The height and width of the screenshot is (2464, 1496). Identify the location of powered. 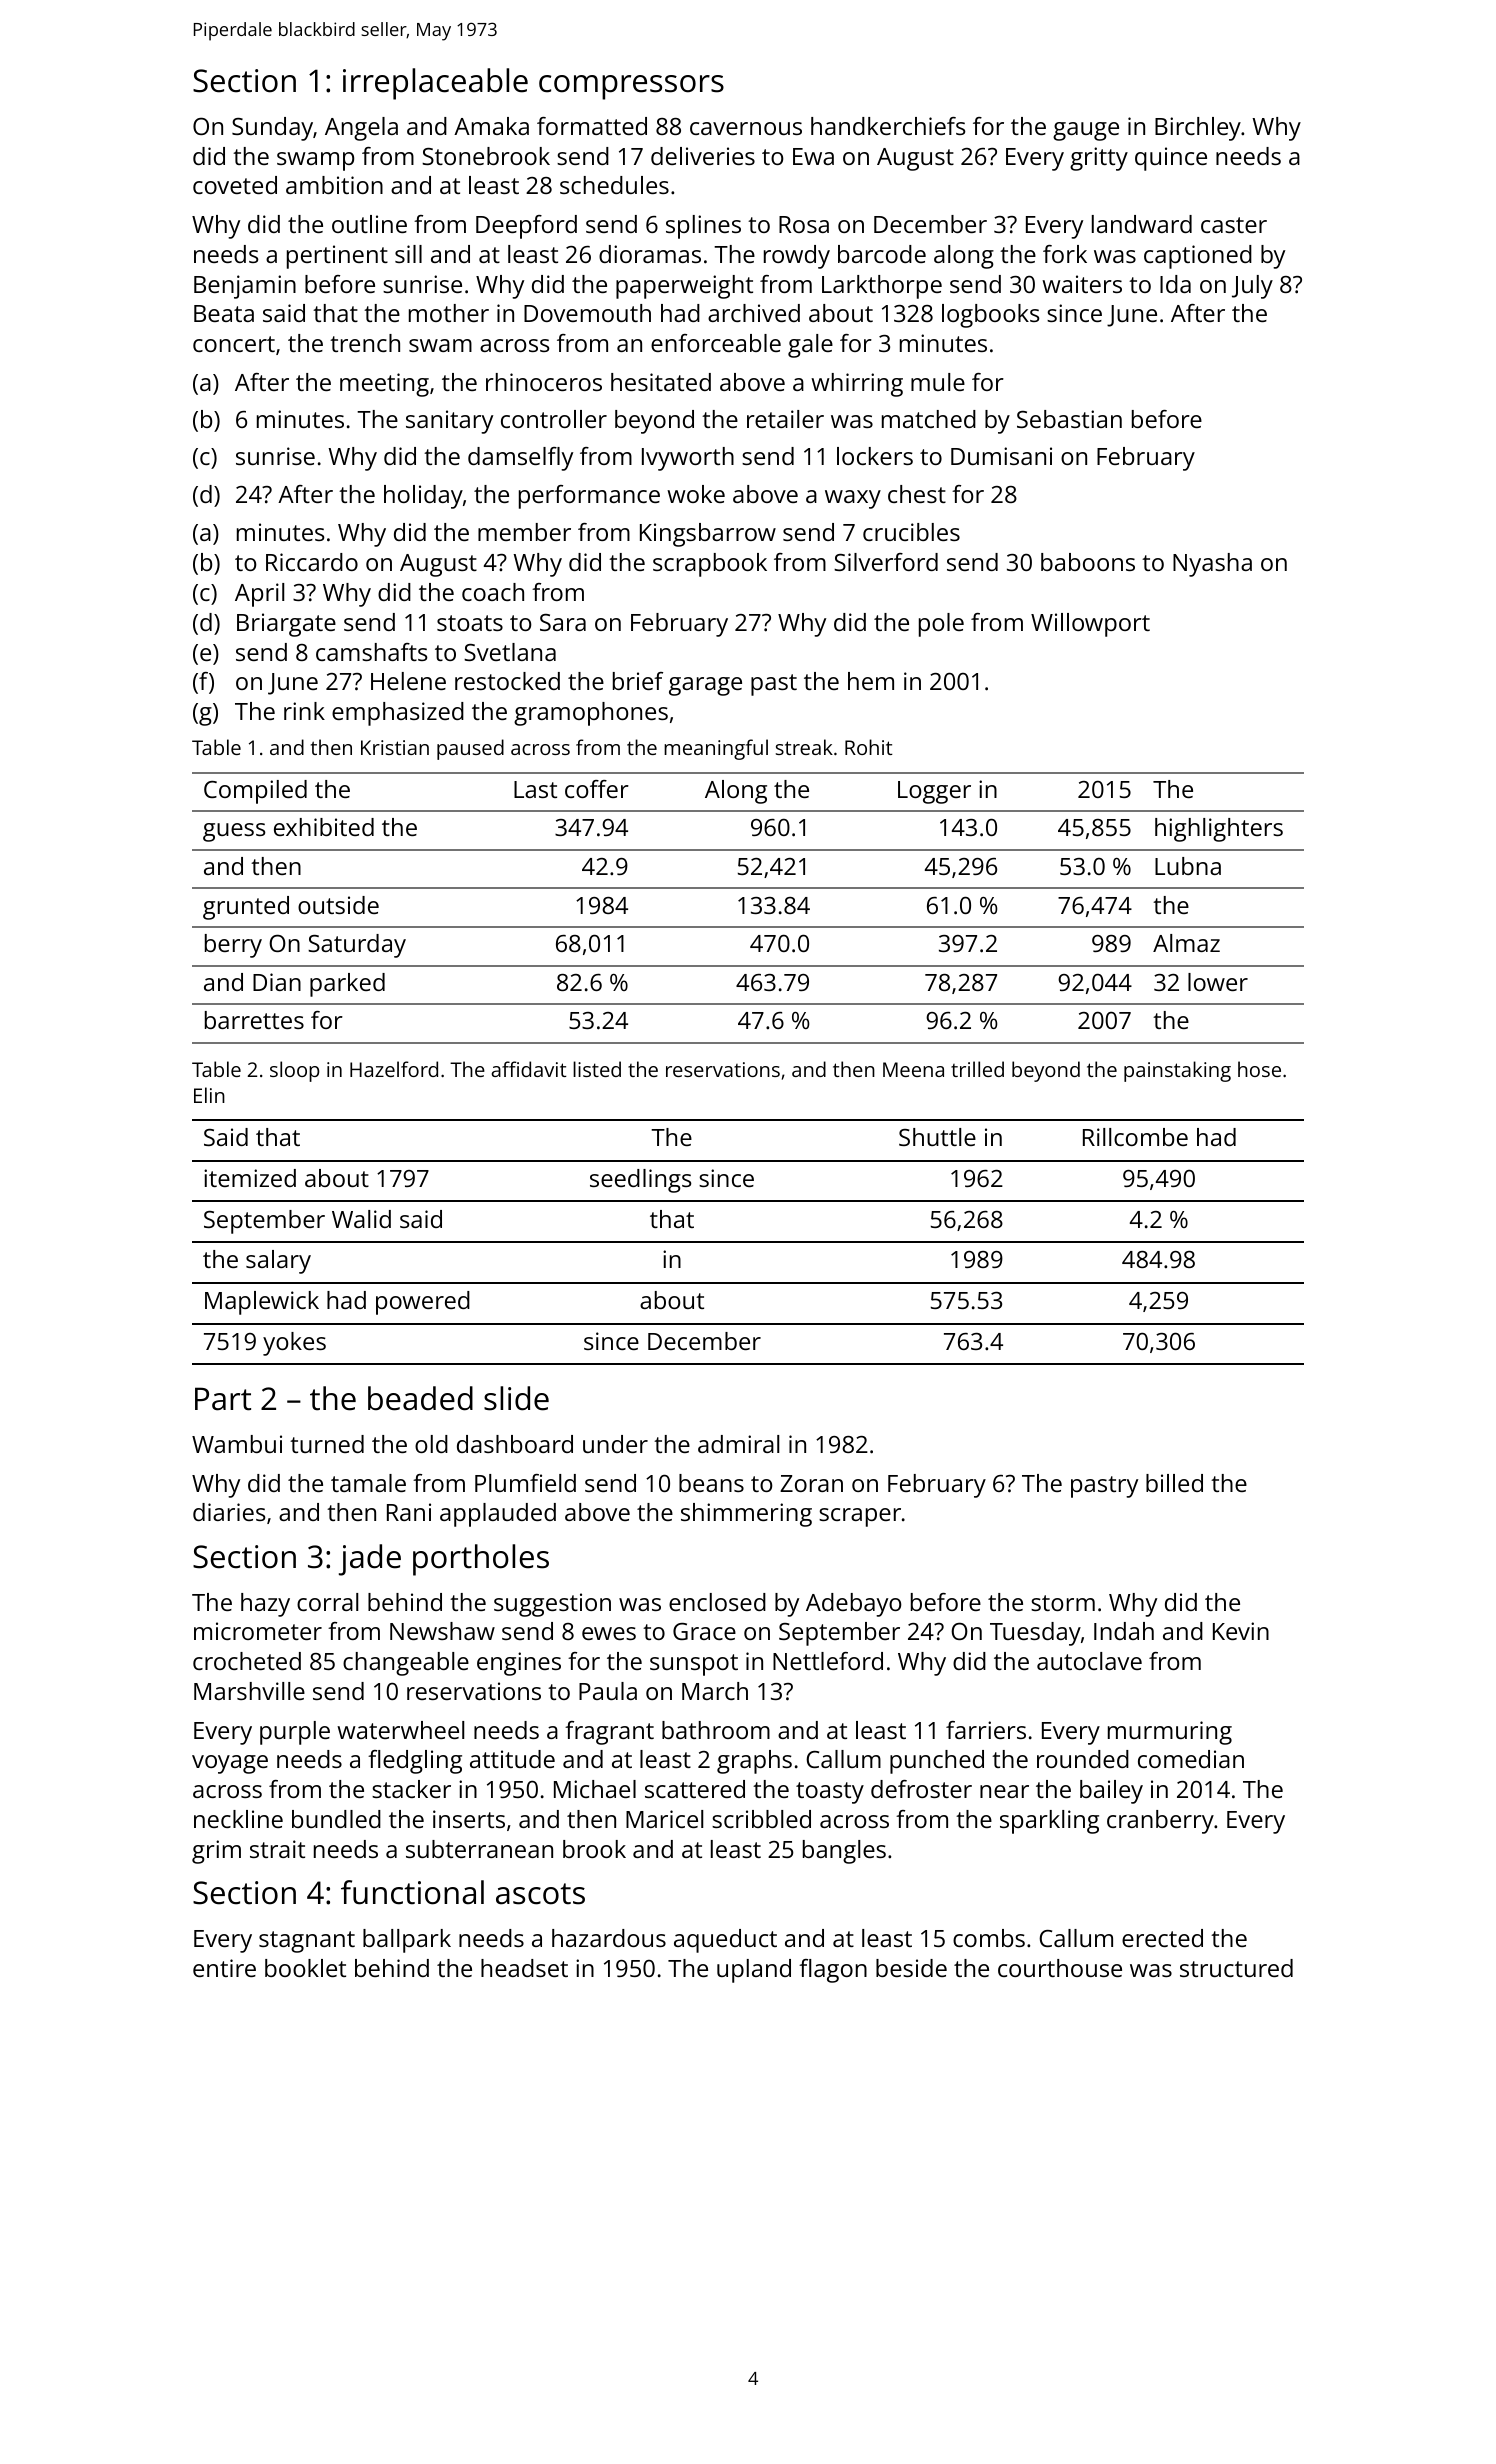
(423, 1303).
